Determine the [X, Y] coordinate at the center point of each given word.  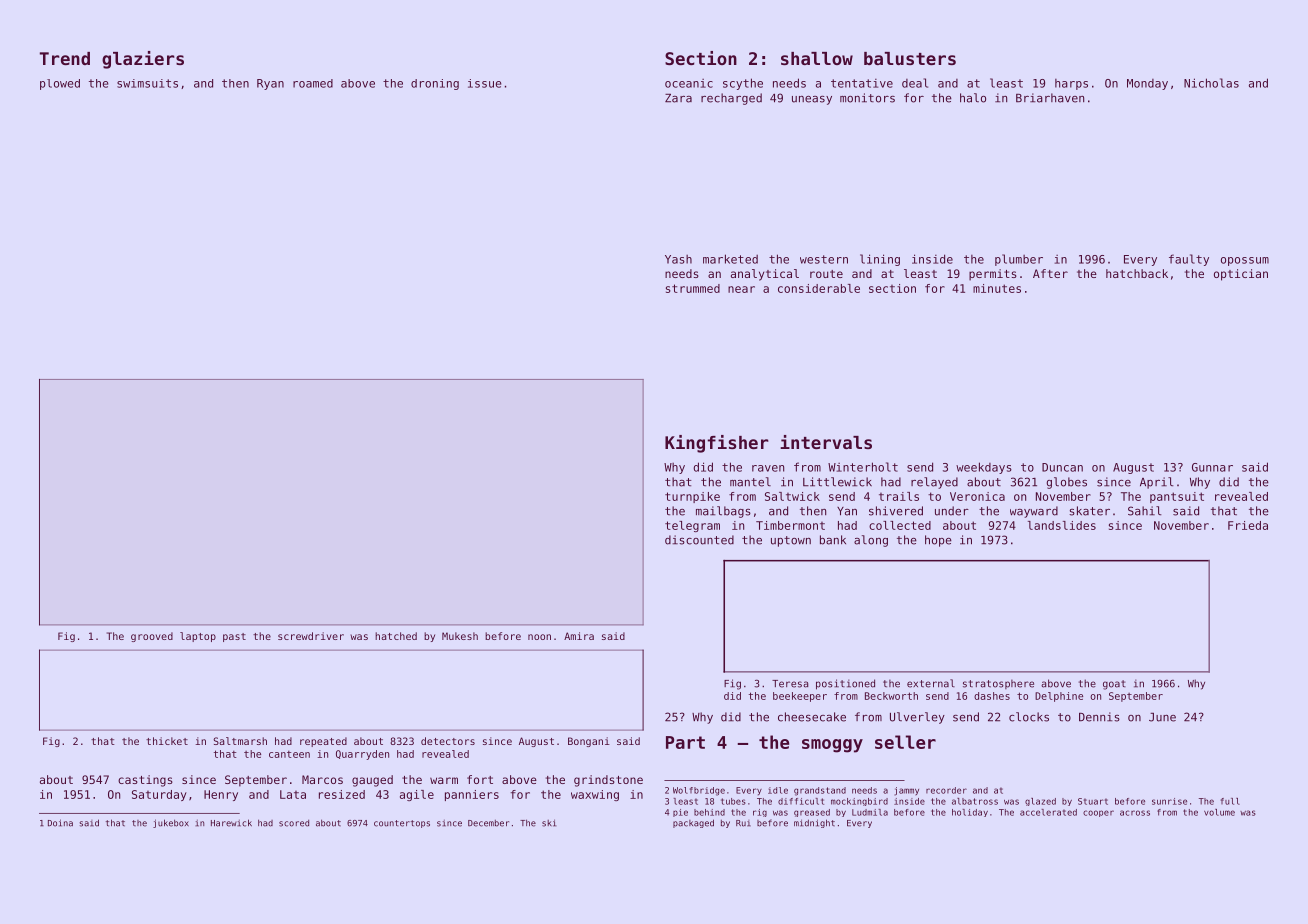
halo [973, 98]
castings [145, 781]
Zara [678, 98]
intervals [826, 442]
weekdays [984, 468]
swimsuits [147, 83]
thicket [167, 741]
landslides [1062, 525]
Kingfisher [717, 444]
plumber [1019, 260]
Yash [678, 259]
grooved [152, 637]
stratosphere [998, 684]
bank [833, 540]
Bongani [589, 742]
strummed [693, 288]
